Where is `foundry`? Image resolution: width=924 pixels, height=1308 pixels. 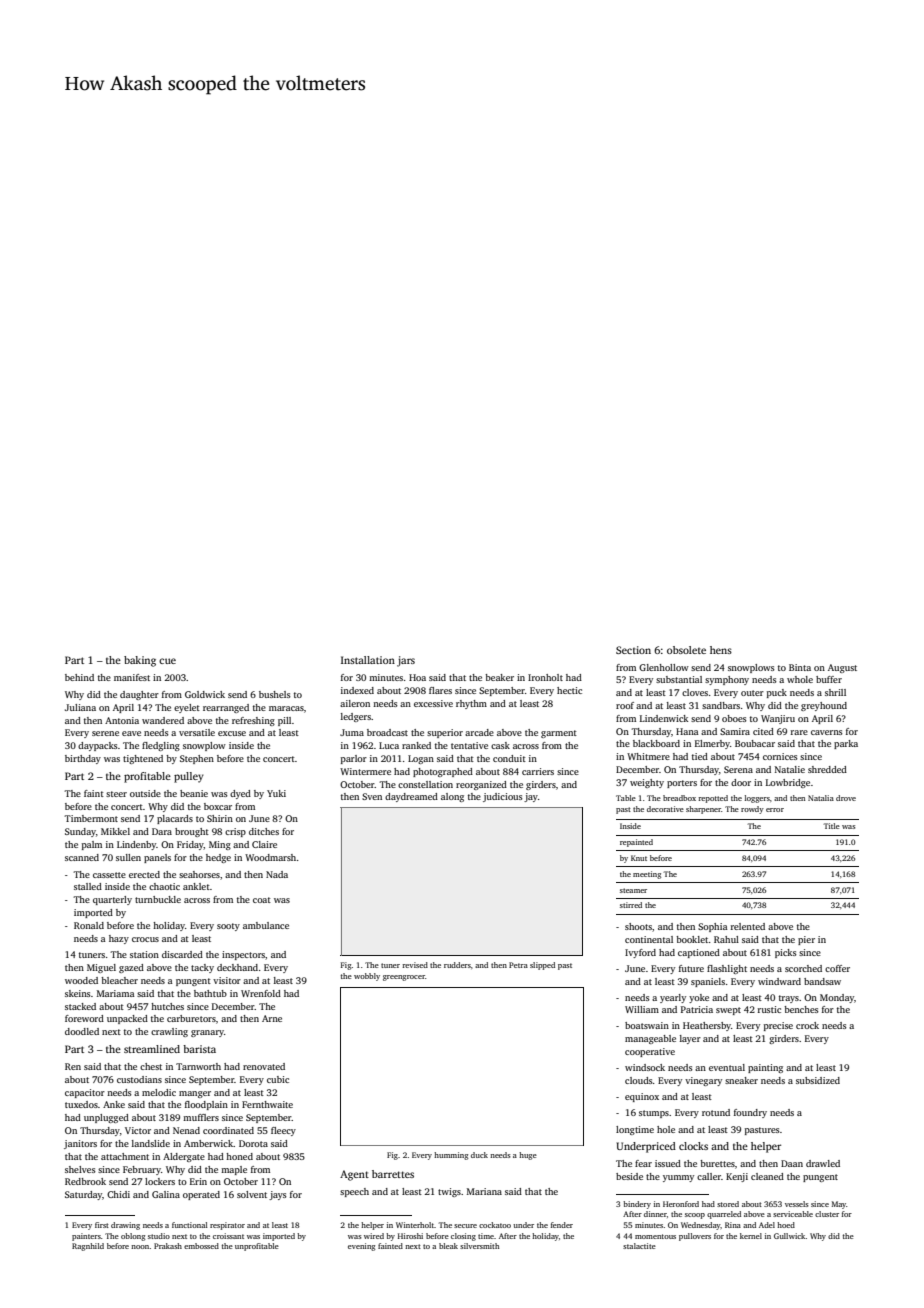
foundry is located at coordinates (750, 1113).
